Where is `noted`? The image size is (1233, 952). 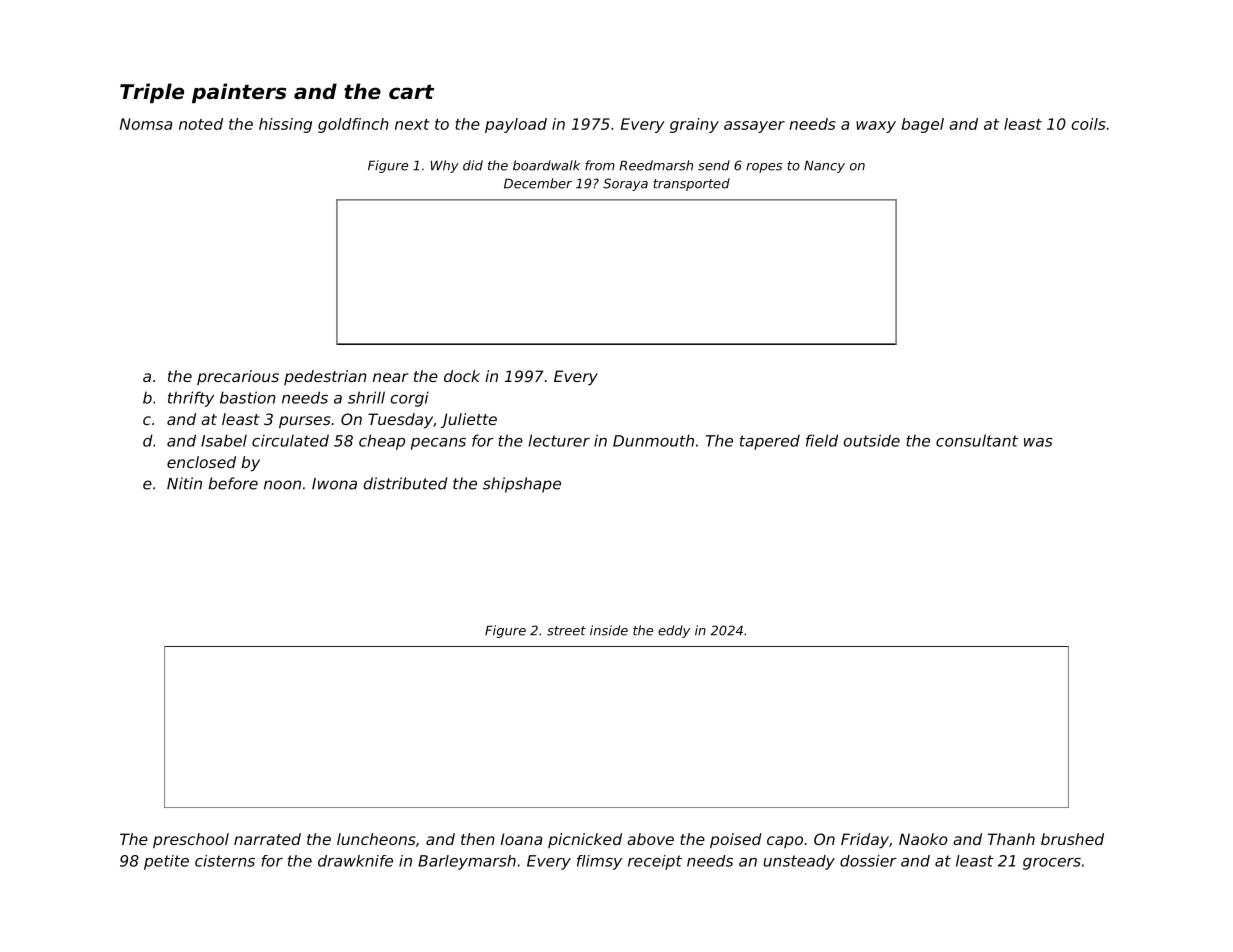
noted is located at coordinates (201, 124).
